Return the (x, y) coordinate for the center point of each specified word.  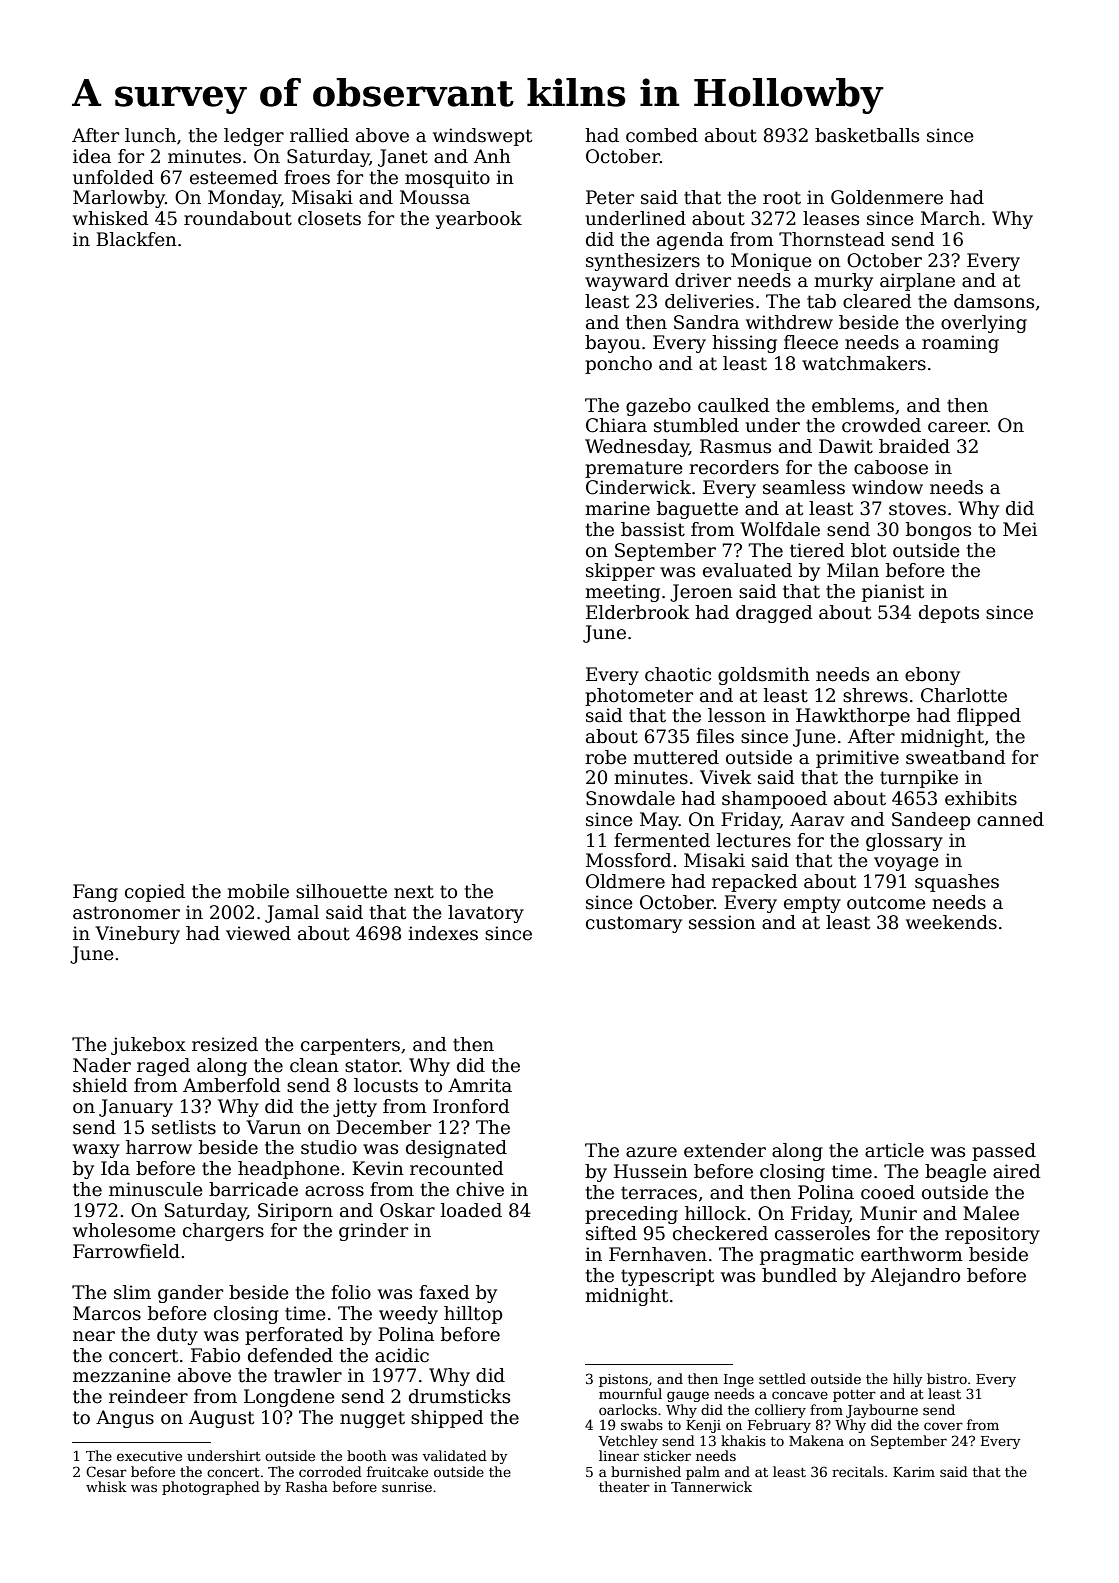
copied (155, 893)
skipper (620, 572)
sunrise (407, 1487)
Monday (244, 199)
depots (949, 614)
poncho (618, 365)
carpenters (350, 1046)
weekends (951, 922)
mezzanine (122, 1375)
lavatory (486, 914)
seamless (804, 487)
